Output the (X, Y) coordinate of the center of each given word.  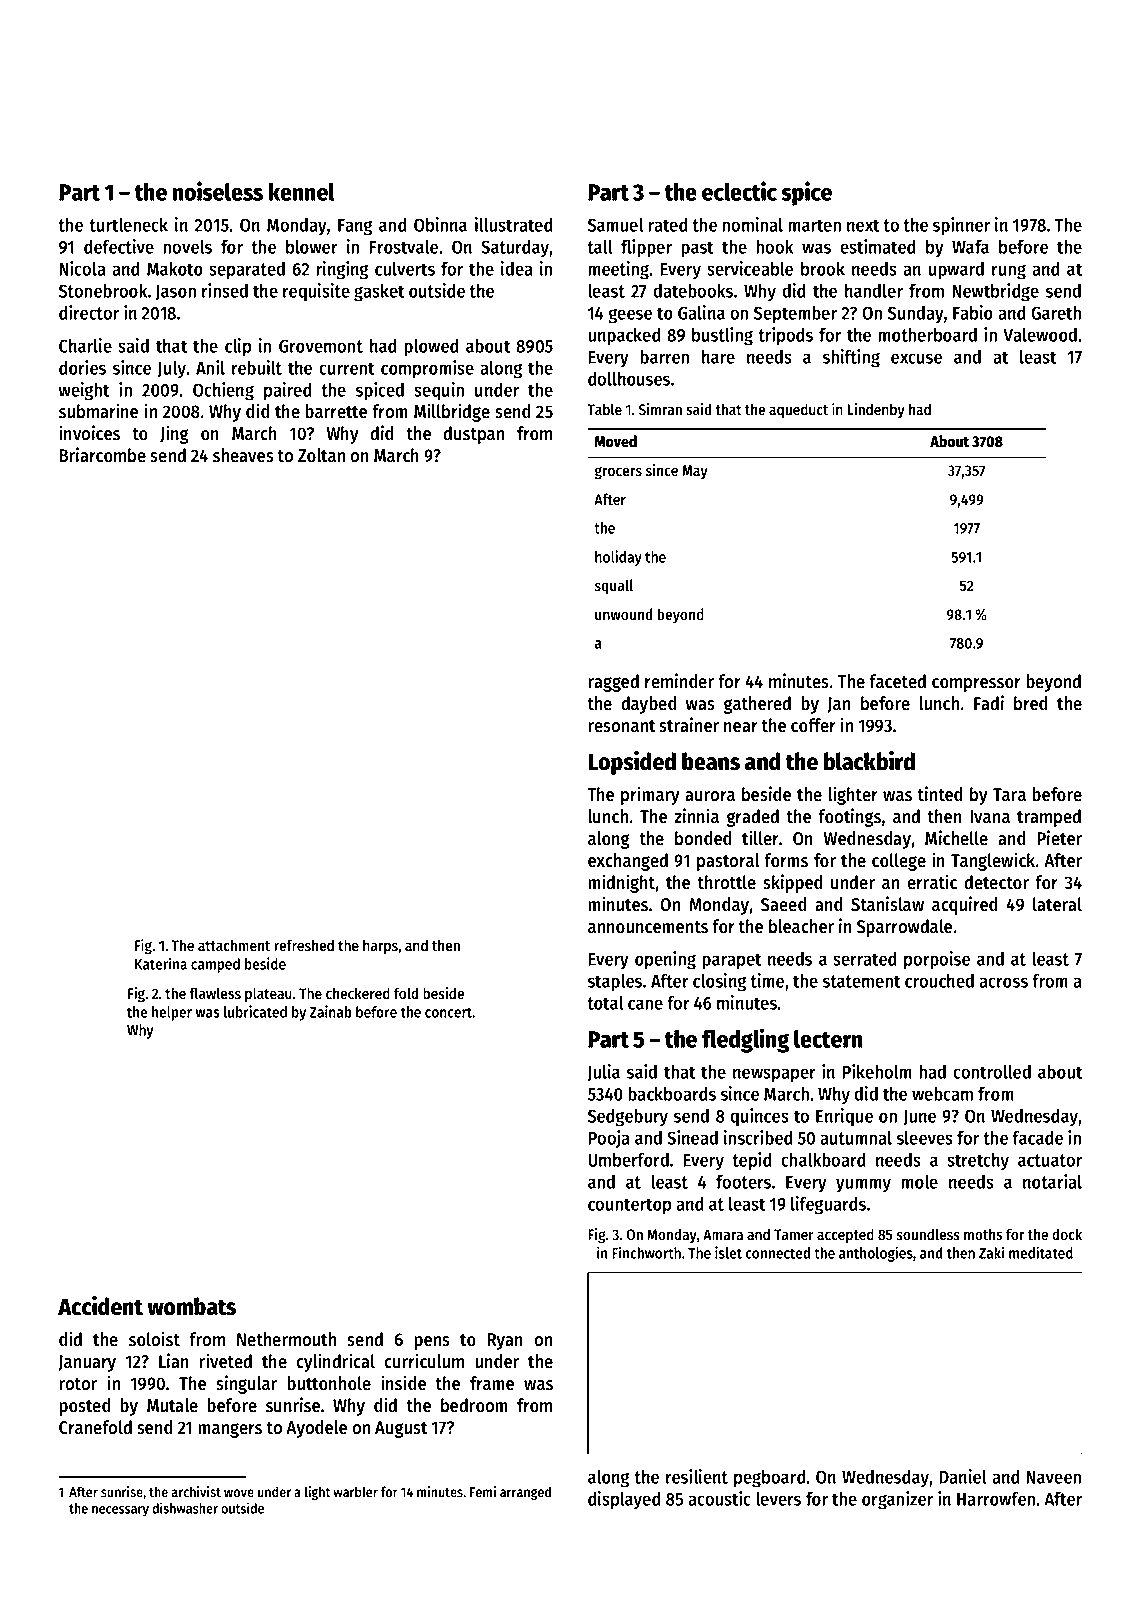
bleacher (801, 926)
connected (778, 1253)
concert (448, 1012)
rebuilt (257, 367)
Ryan (505, 1341)
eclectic (739, 191)
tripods (785, 336)
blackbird (869, 761)
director (89, 312)
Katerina (161, 963)
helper (172, 1013)
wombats (191, 1306)
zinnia (697, 816)
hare (718, 357)
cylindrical (335, 1362)
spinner (961, 226)
